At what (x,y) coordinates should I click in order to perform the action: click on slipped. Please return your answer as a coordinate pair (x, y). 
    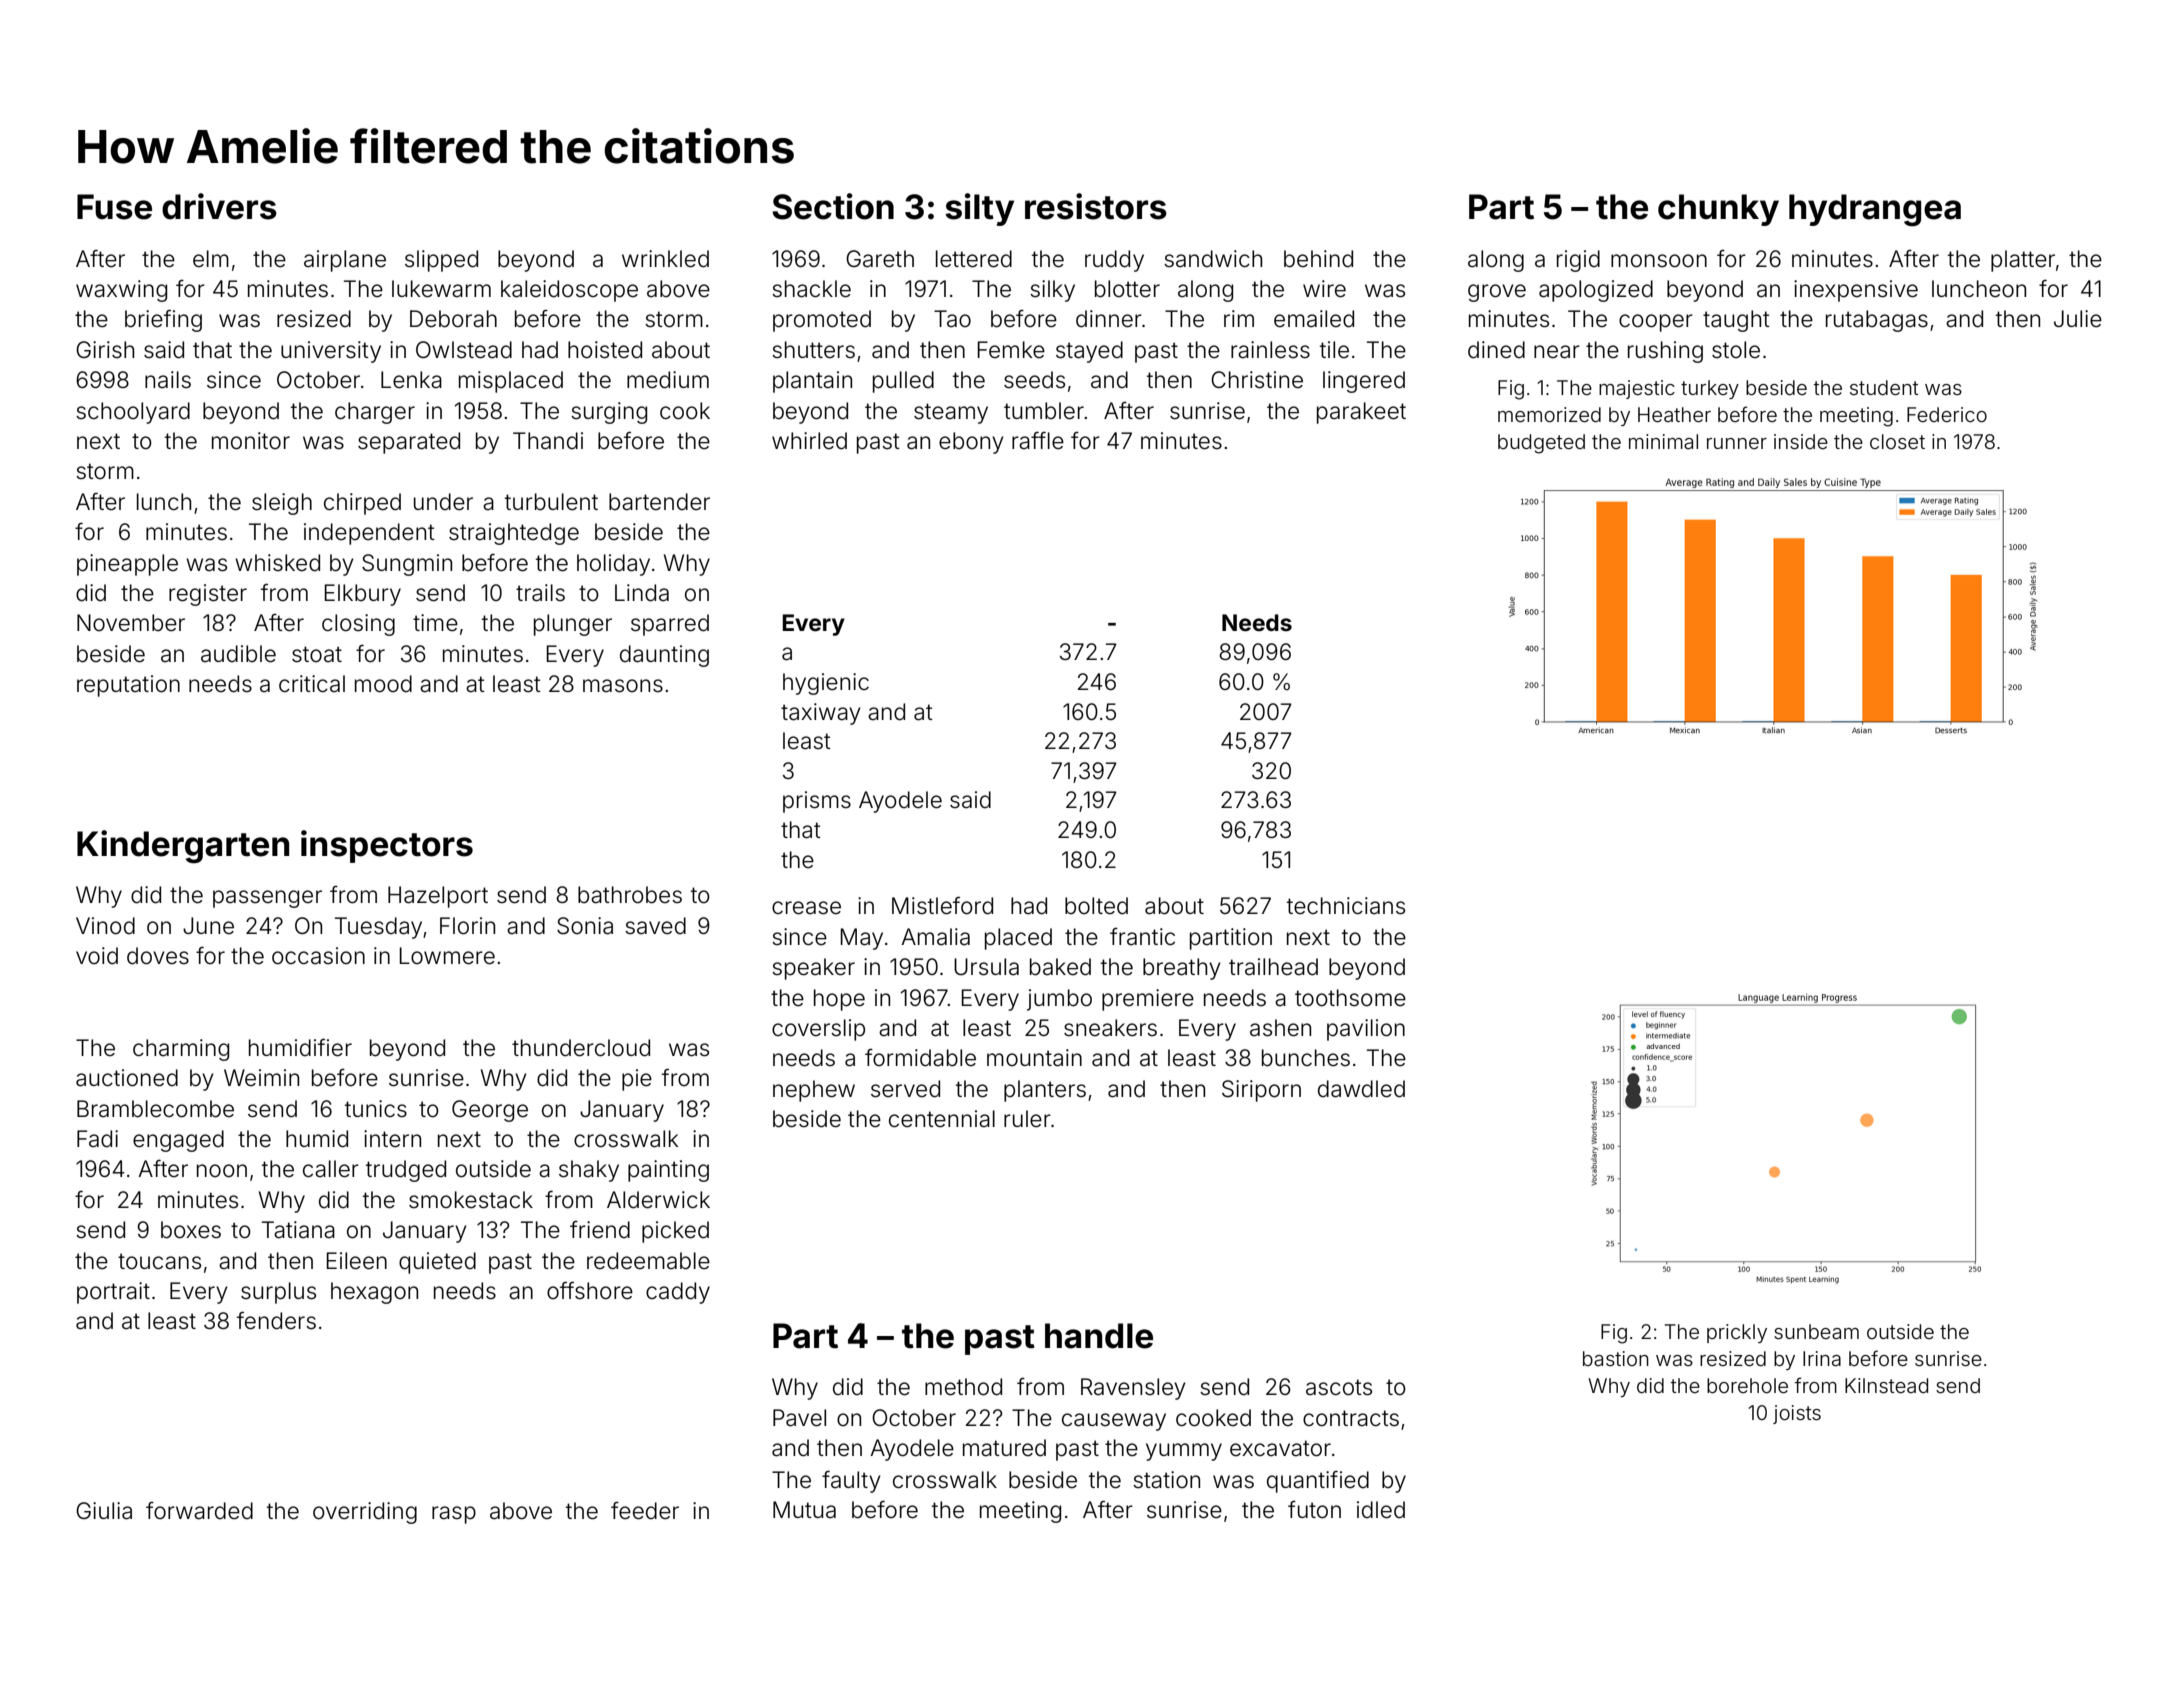
    Looking at the image, I should click on (441, 261).
